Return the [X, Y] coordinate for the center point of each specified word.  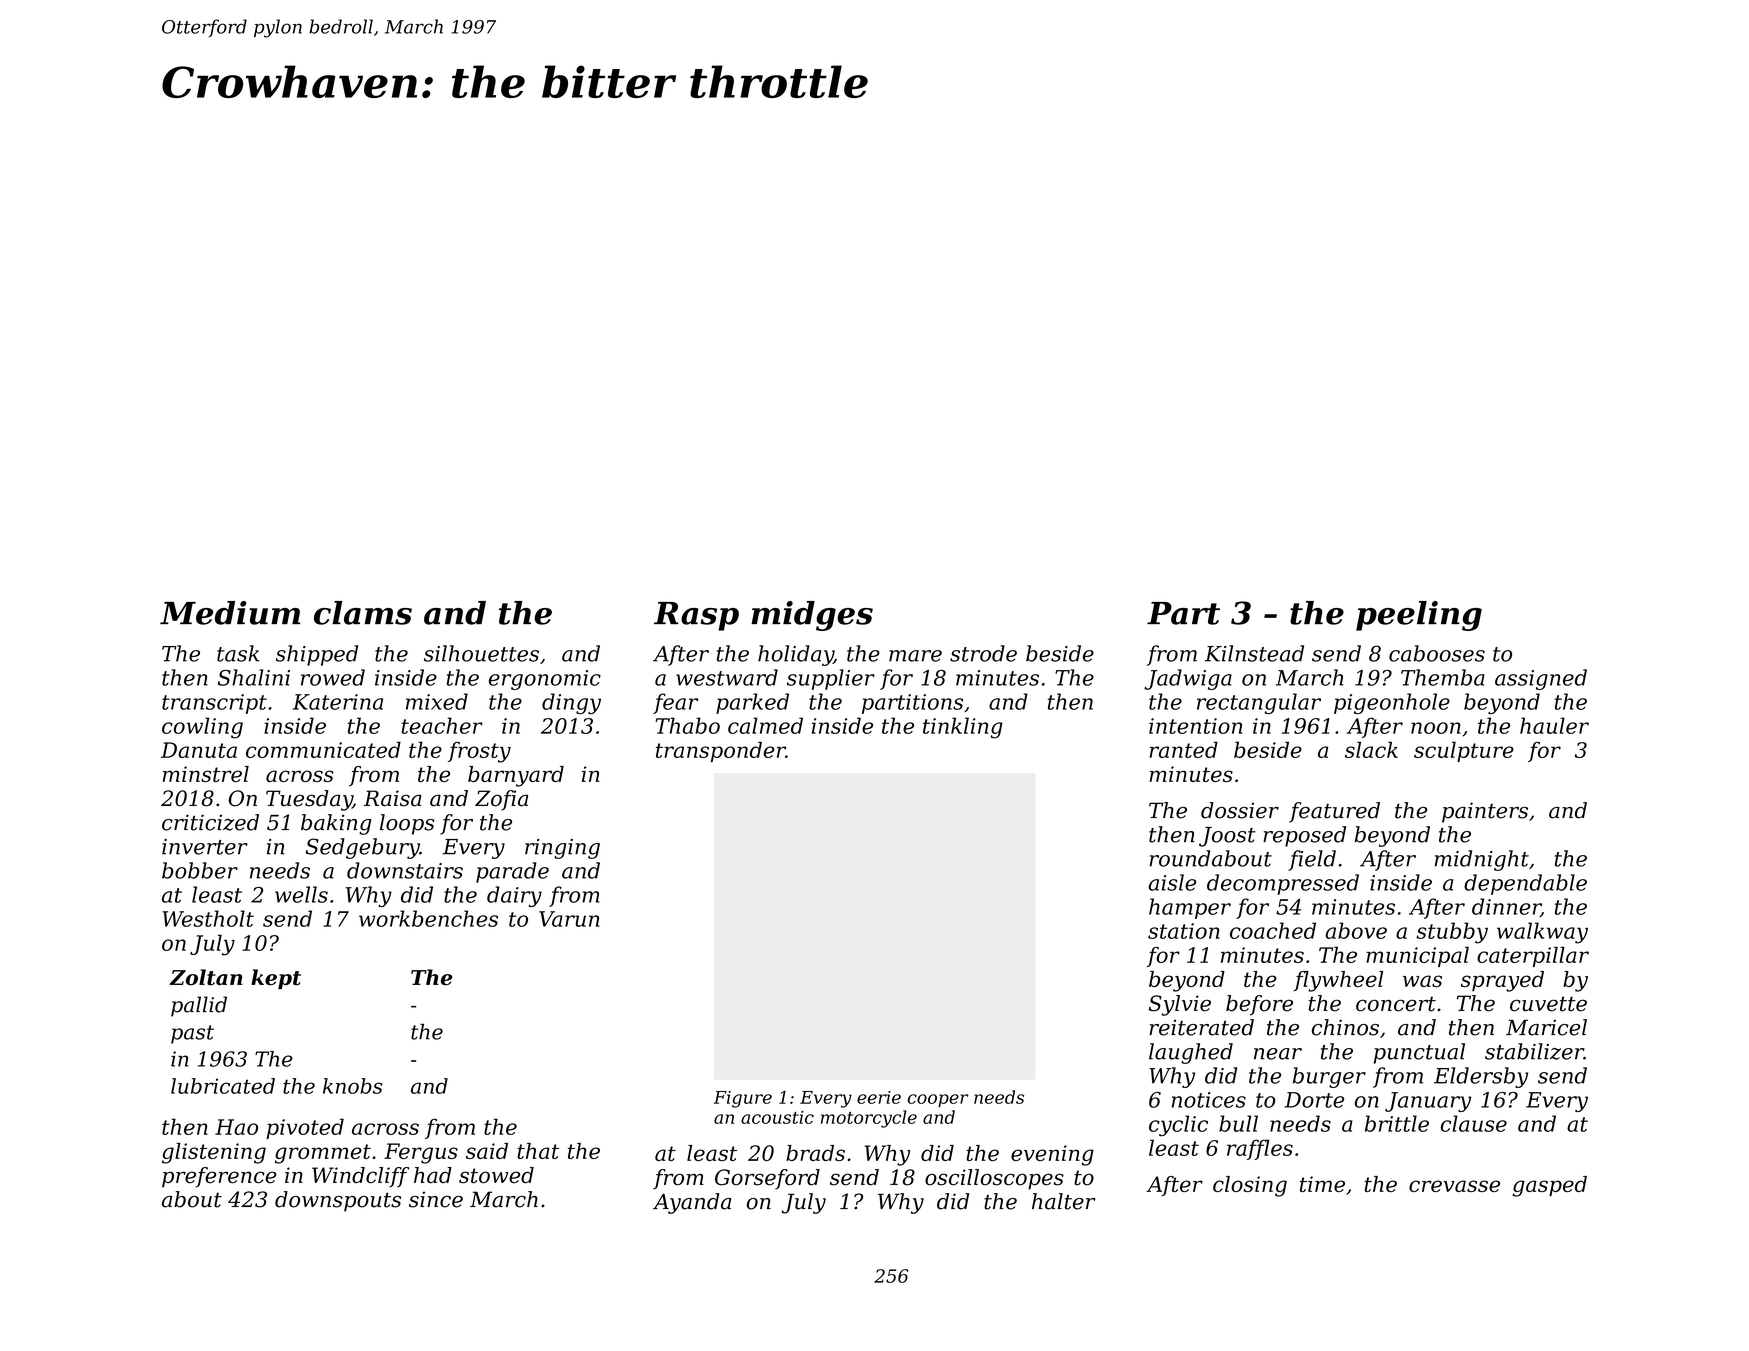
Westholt [208, 918]
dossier [1240, 810]
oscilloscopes [994, 1179]
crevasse [1454, 1186]
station [1184, 931]
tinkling [963, 728]
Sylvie [1180, 1005]
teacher [442, 725]
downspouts [338, 1201]
